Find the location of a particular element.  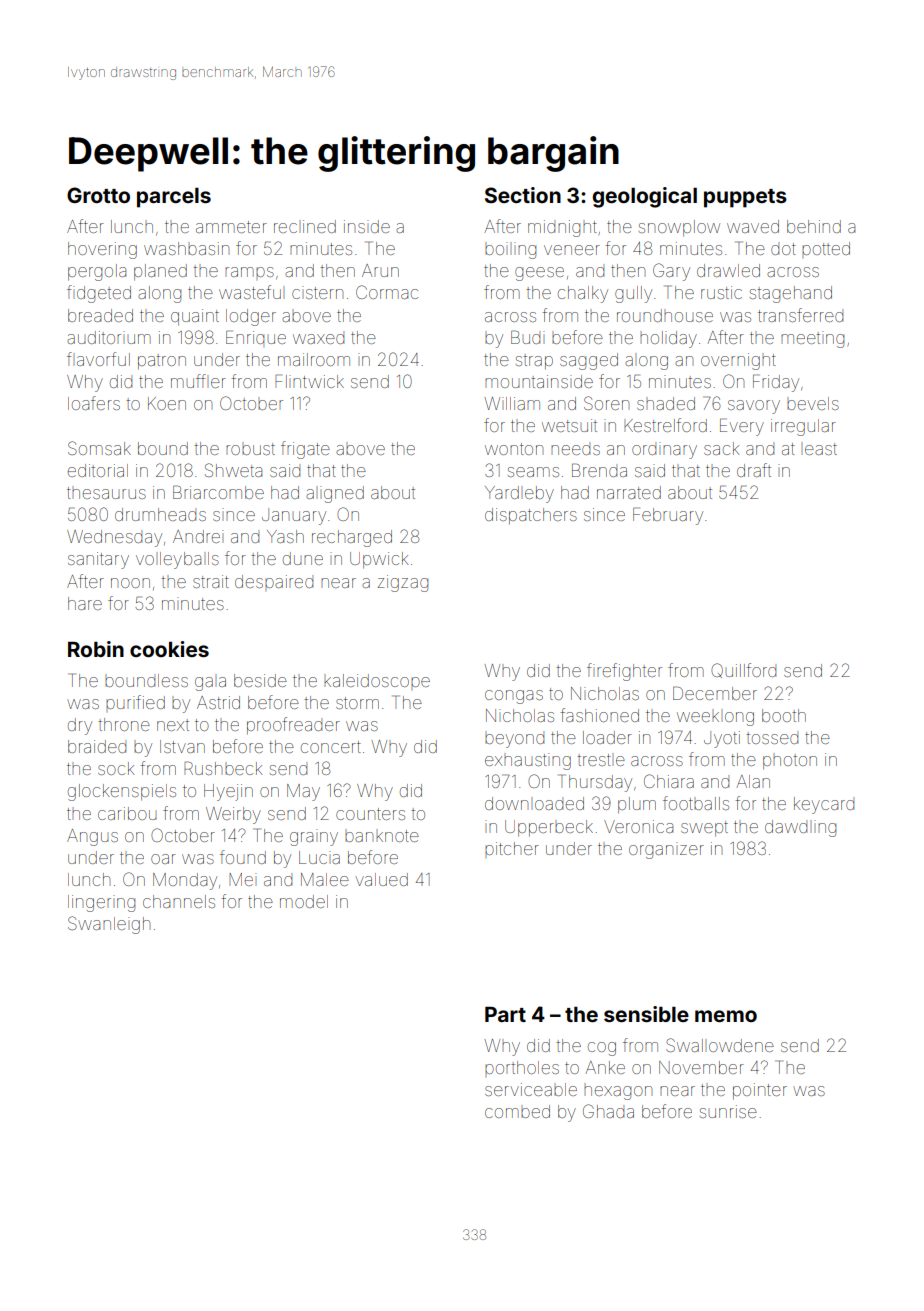

Weirby is located at coordinates (233, 815).
